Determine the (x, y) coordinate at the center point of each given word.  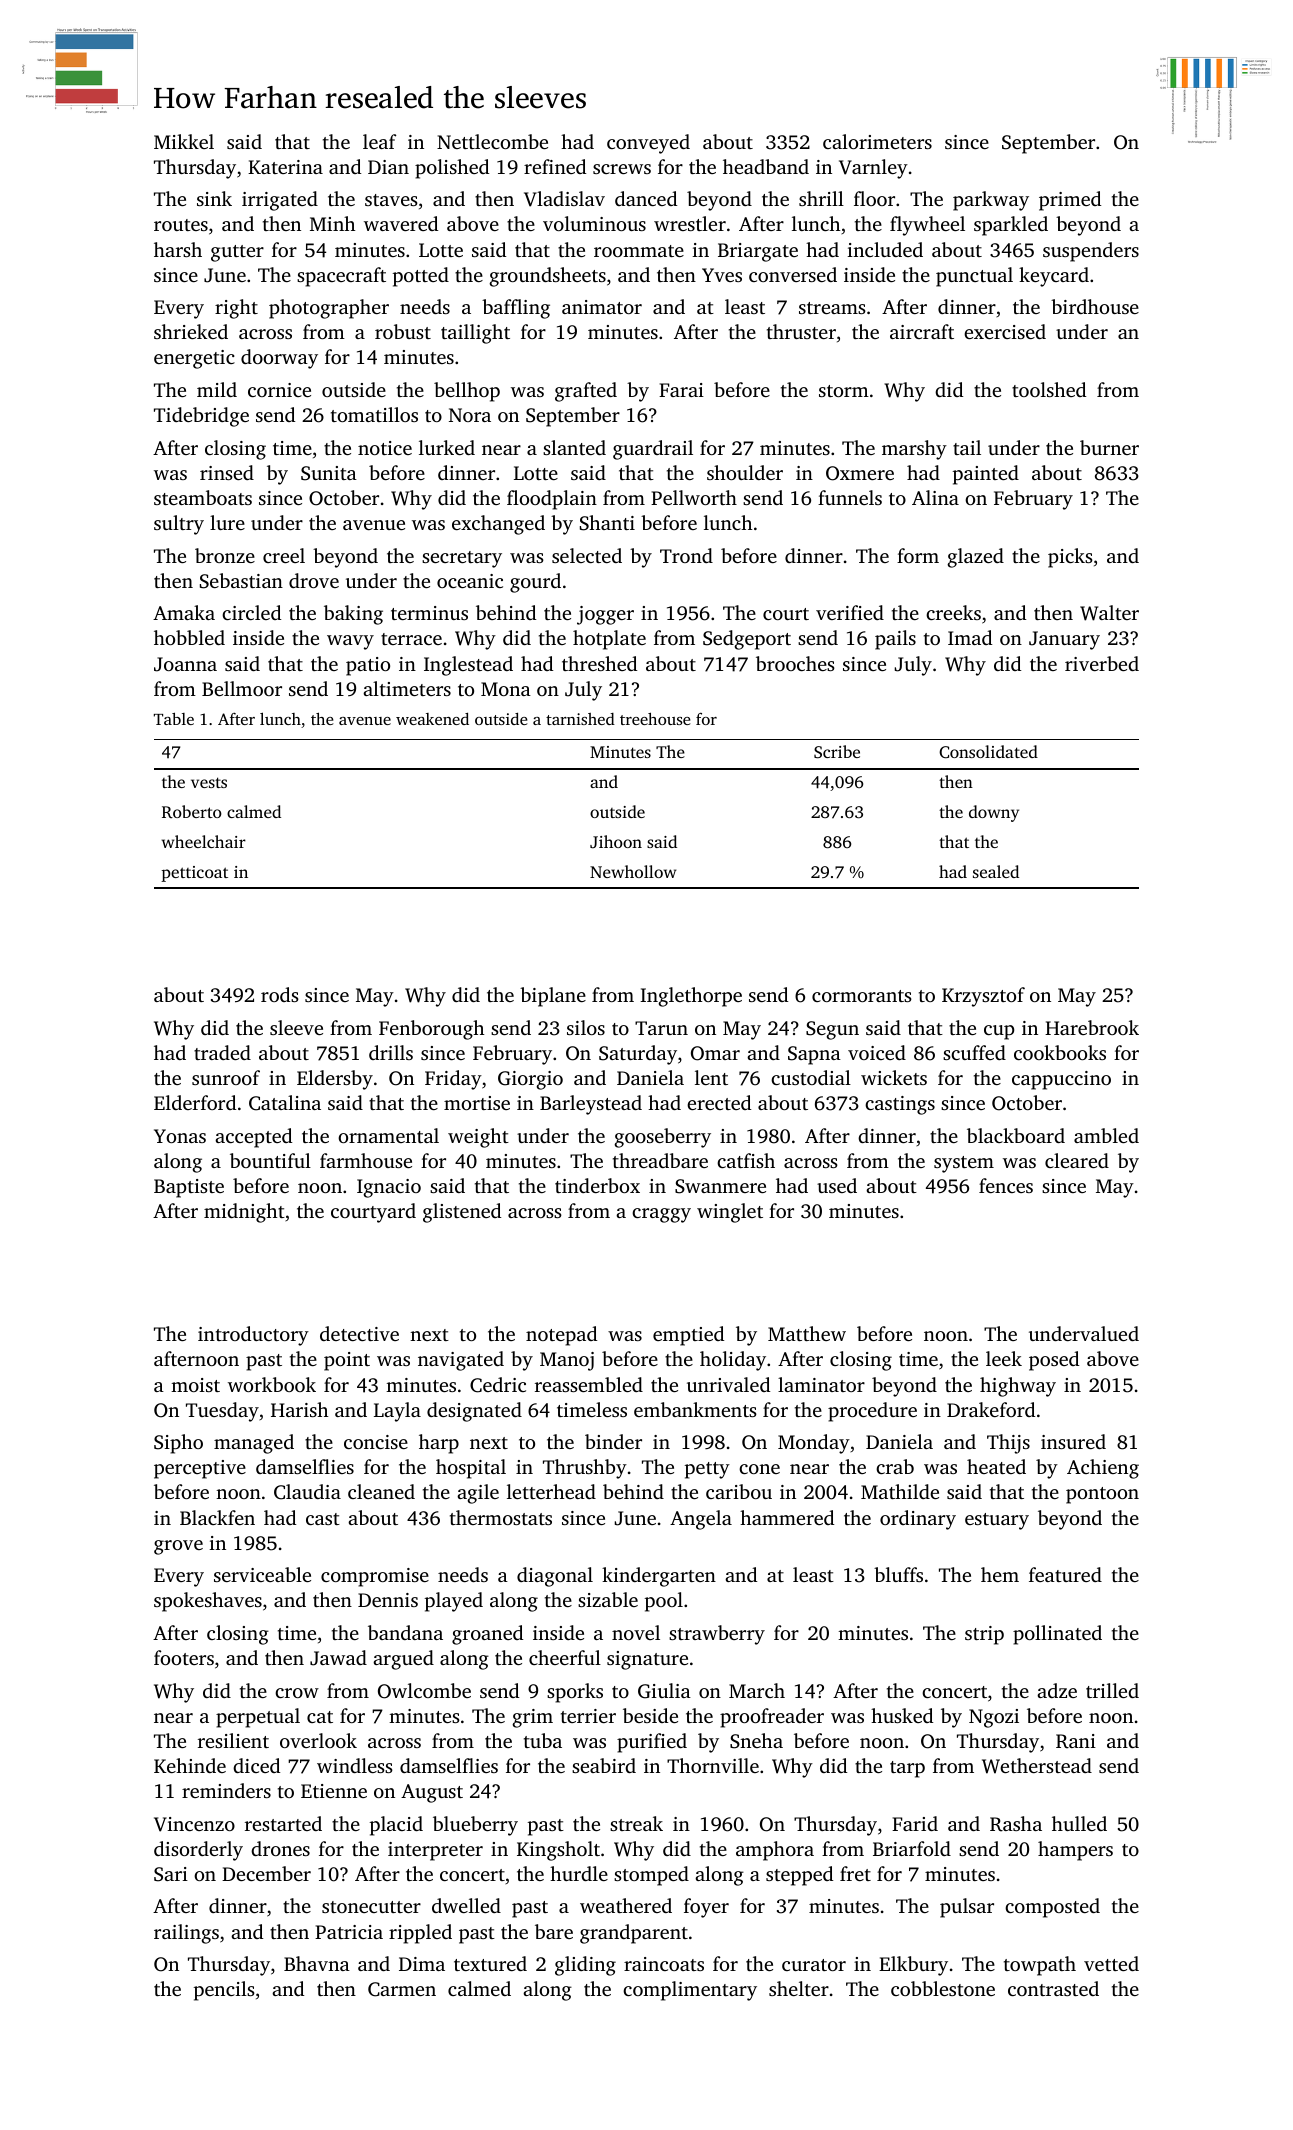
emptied (688, 1336)
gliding (585, 1966)
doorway (279, 359)
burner (1109, 447)
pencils (224, 1991)
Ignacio (389, 1188)
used (837, 1185)
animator (602, 307)
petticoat (194, 874)
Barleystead (591, 1105)
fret (855, 1873)
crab (895, 1466)
